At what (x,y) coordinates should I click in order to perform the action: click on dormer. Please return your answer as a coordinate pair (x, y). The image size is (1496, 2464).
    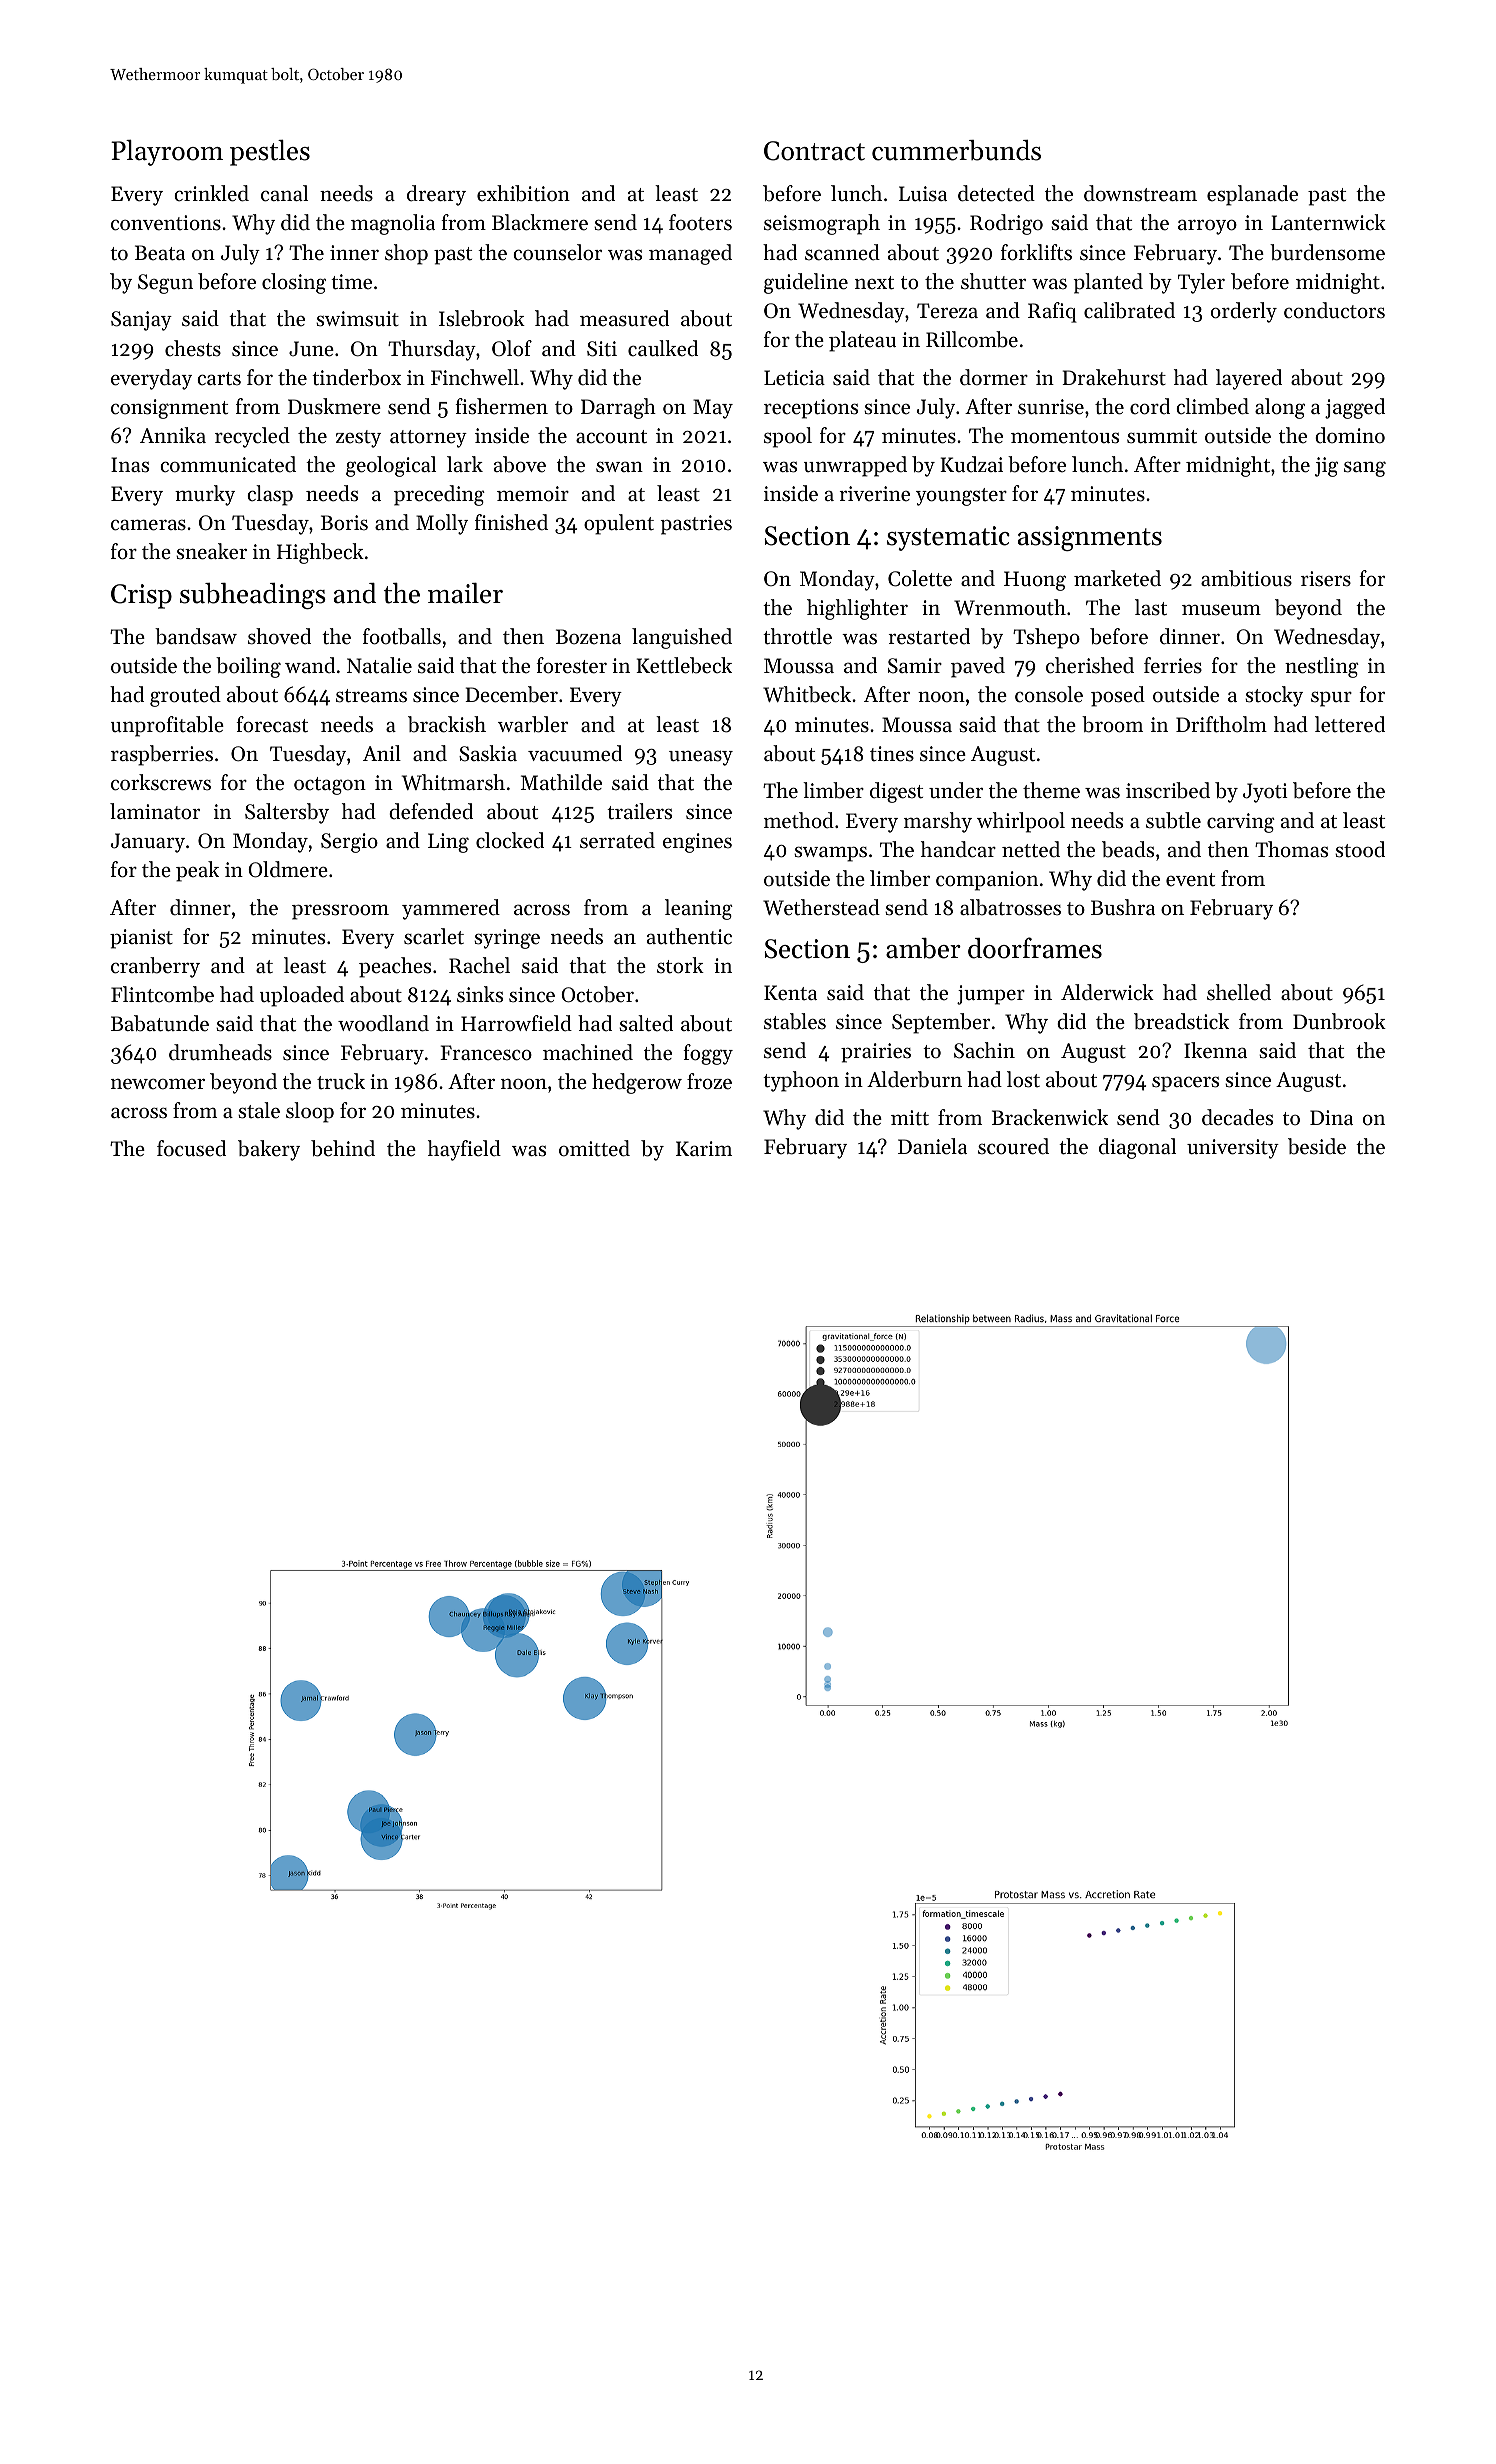
    Looking at the image, I should click on (994, 377).
